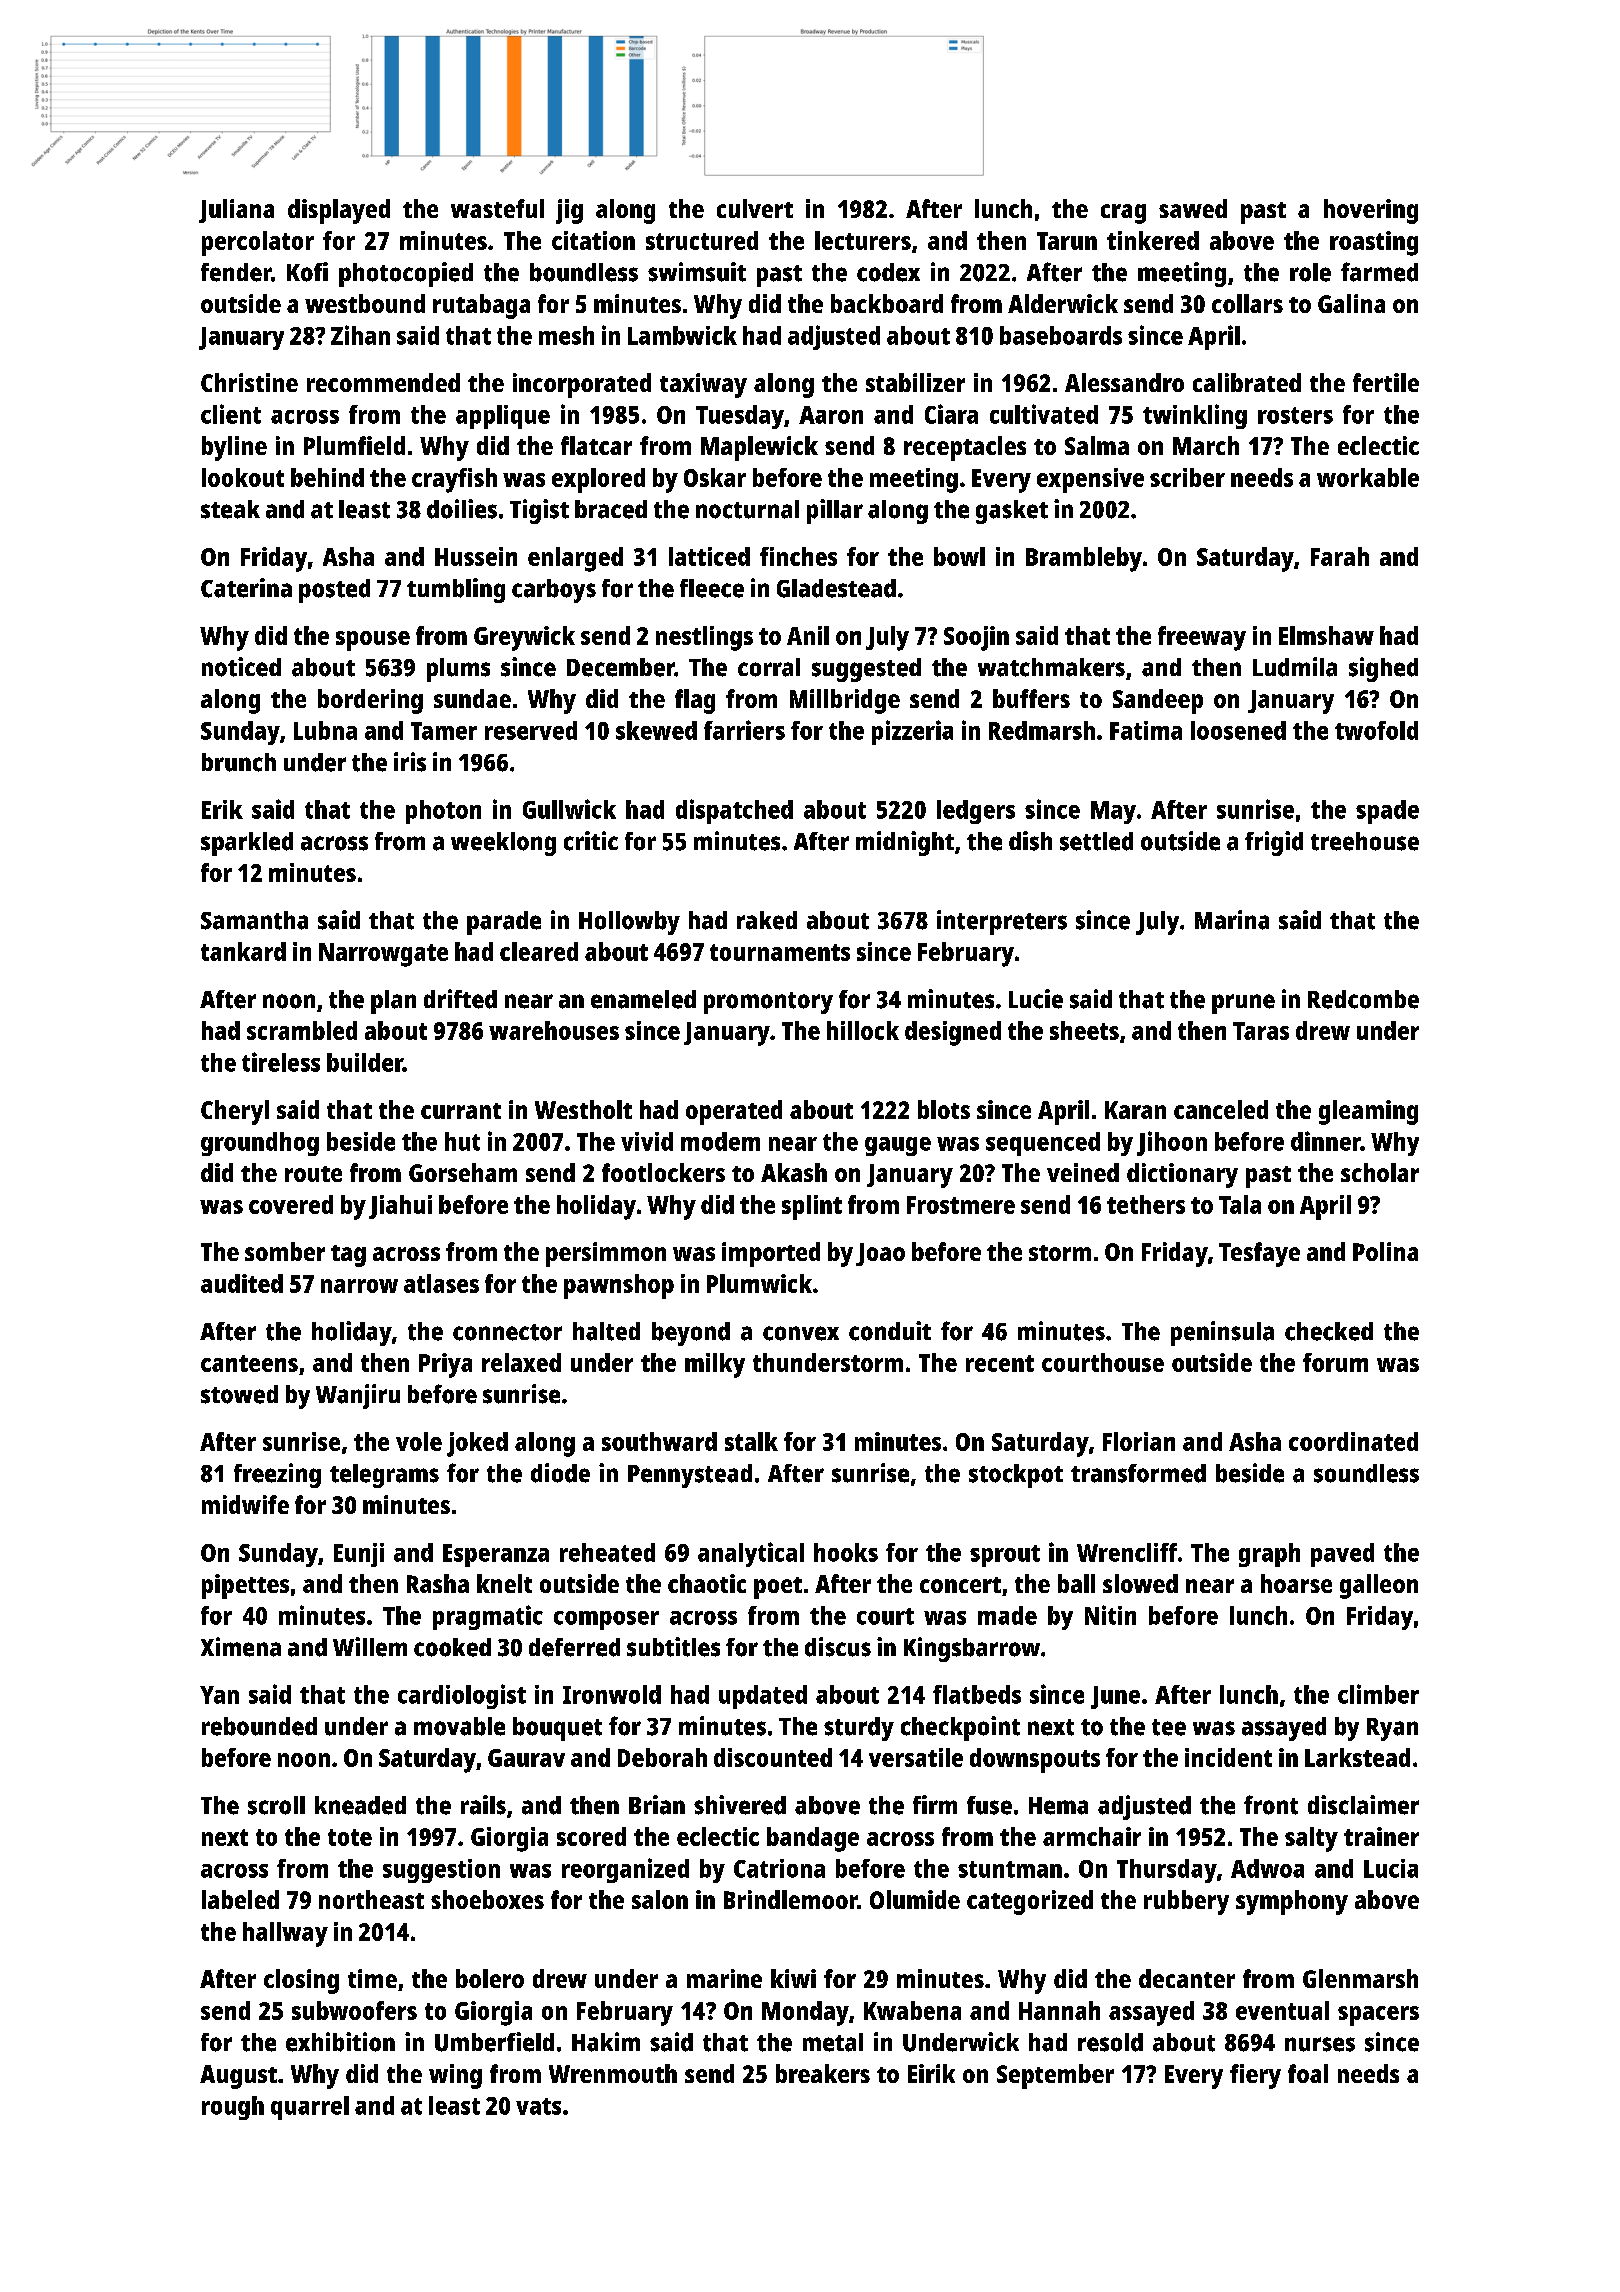  I want to click on stockpot, so click(1016, 1476).
